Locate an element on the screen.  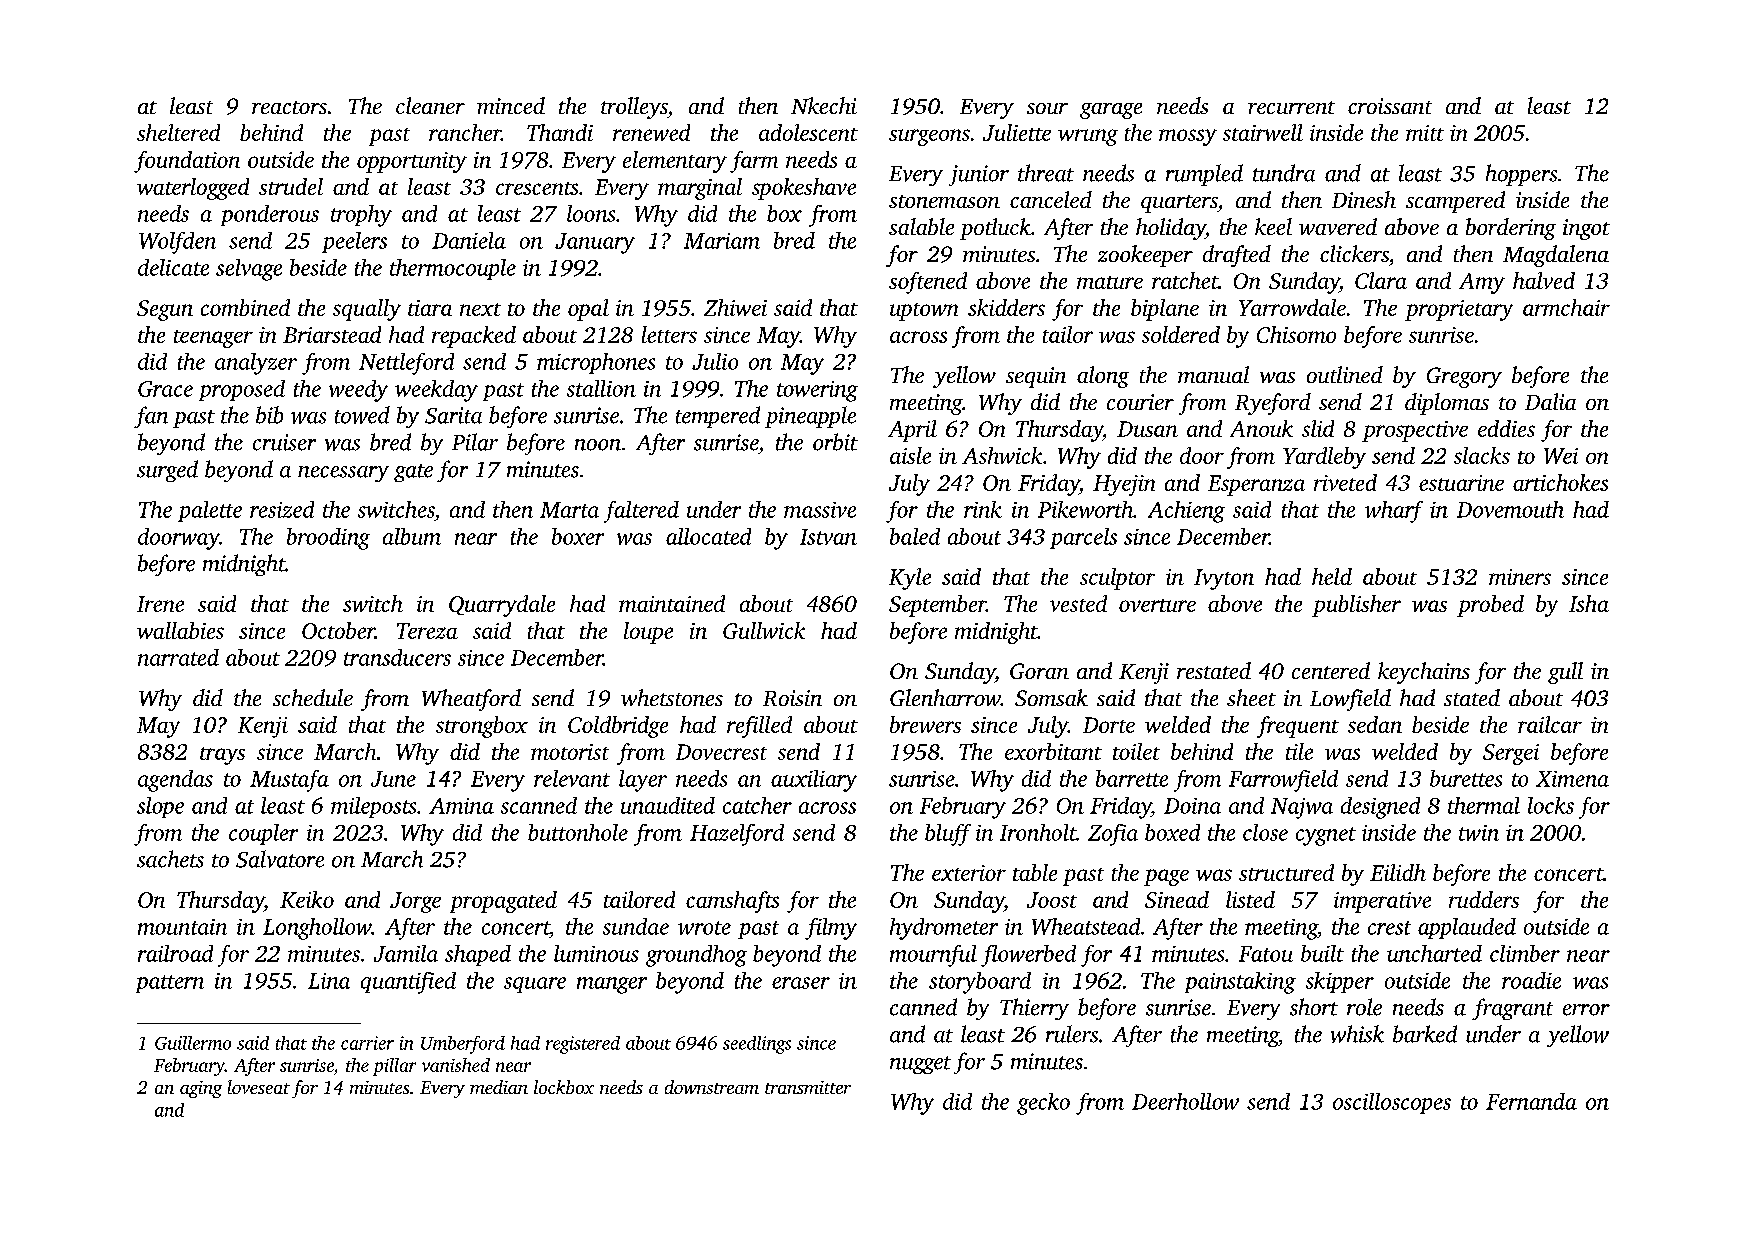
surged is located at coordinates (167, 471).
